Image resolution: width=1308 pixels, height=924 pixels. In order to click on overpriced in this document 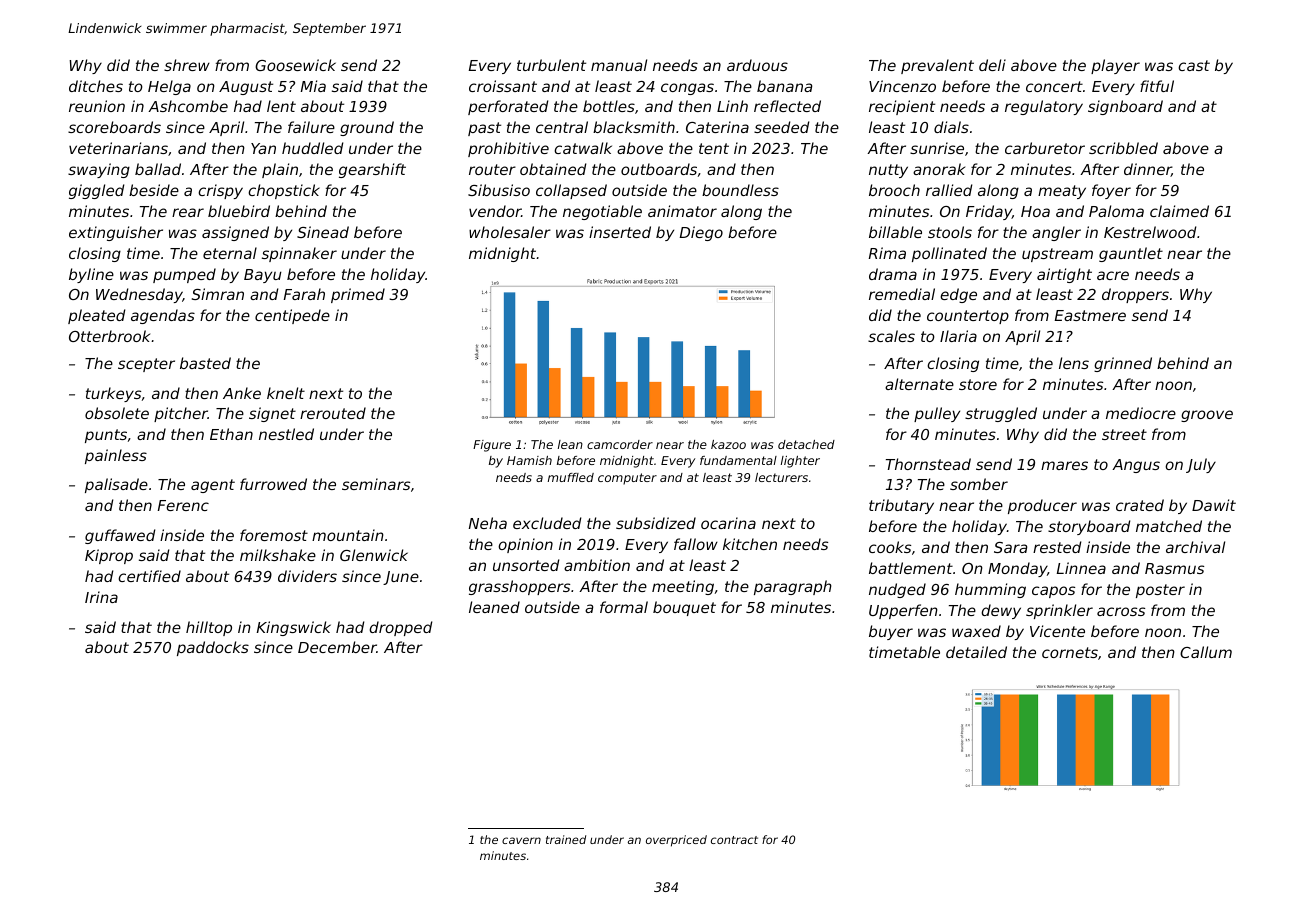, I will do `click(676, 841)`.
